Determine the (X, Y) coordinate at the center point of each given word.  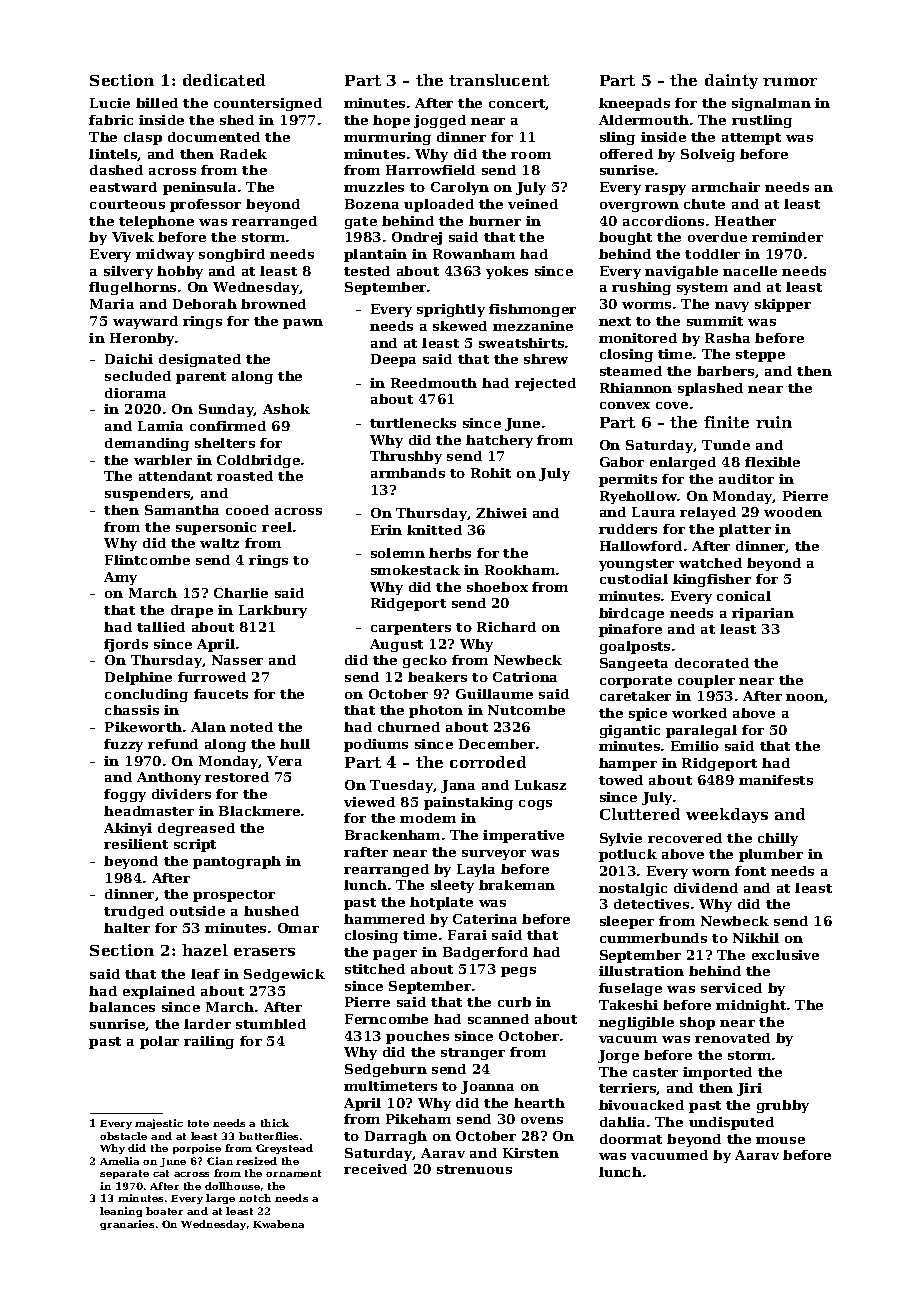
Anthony (169, 778)
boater (164, 1211)
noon (805, 698)
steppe (760, 356)
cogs (535, 805)
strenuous (474, 1169)
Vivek (133, 237)
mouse (780, 1140)
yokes (507, 272)
